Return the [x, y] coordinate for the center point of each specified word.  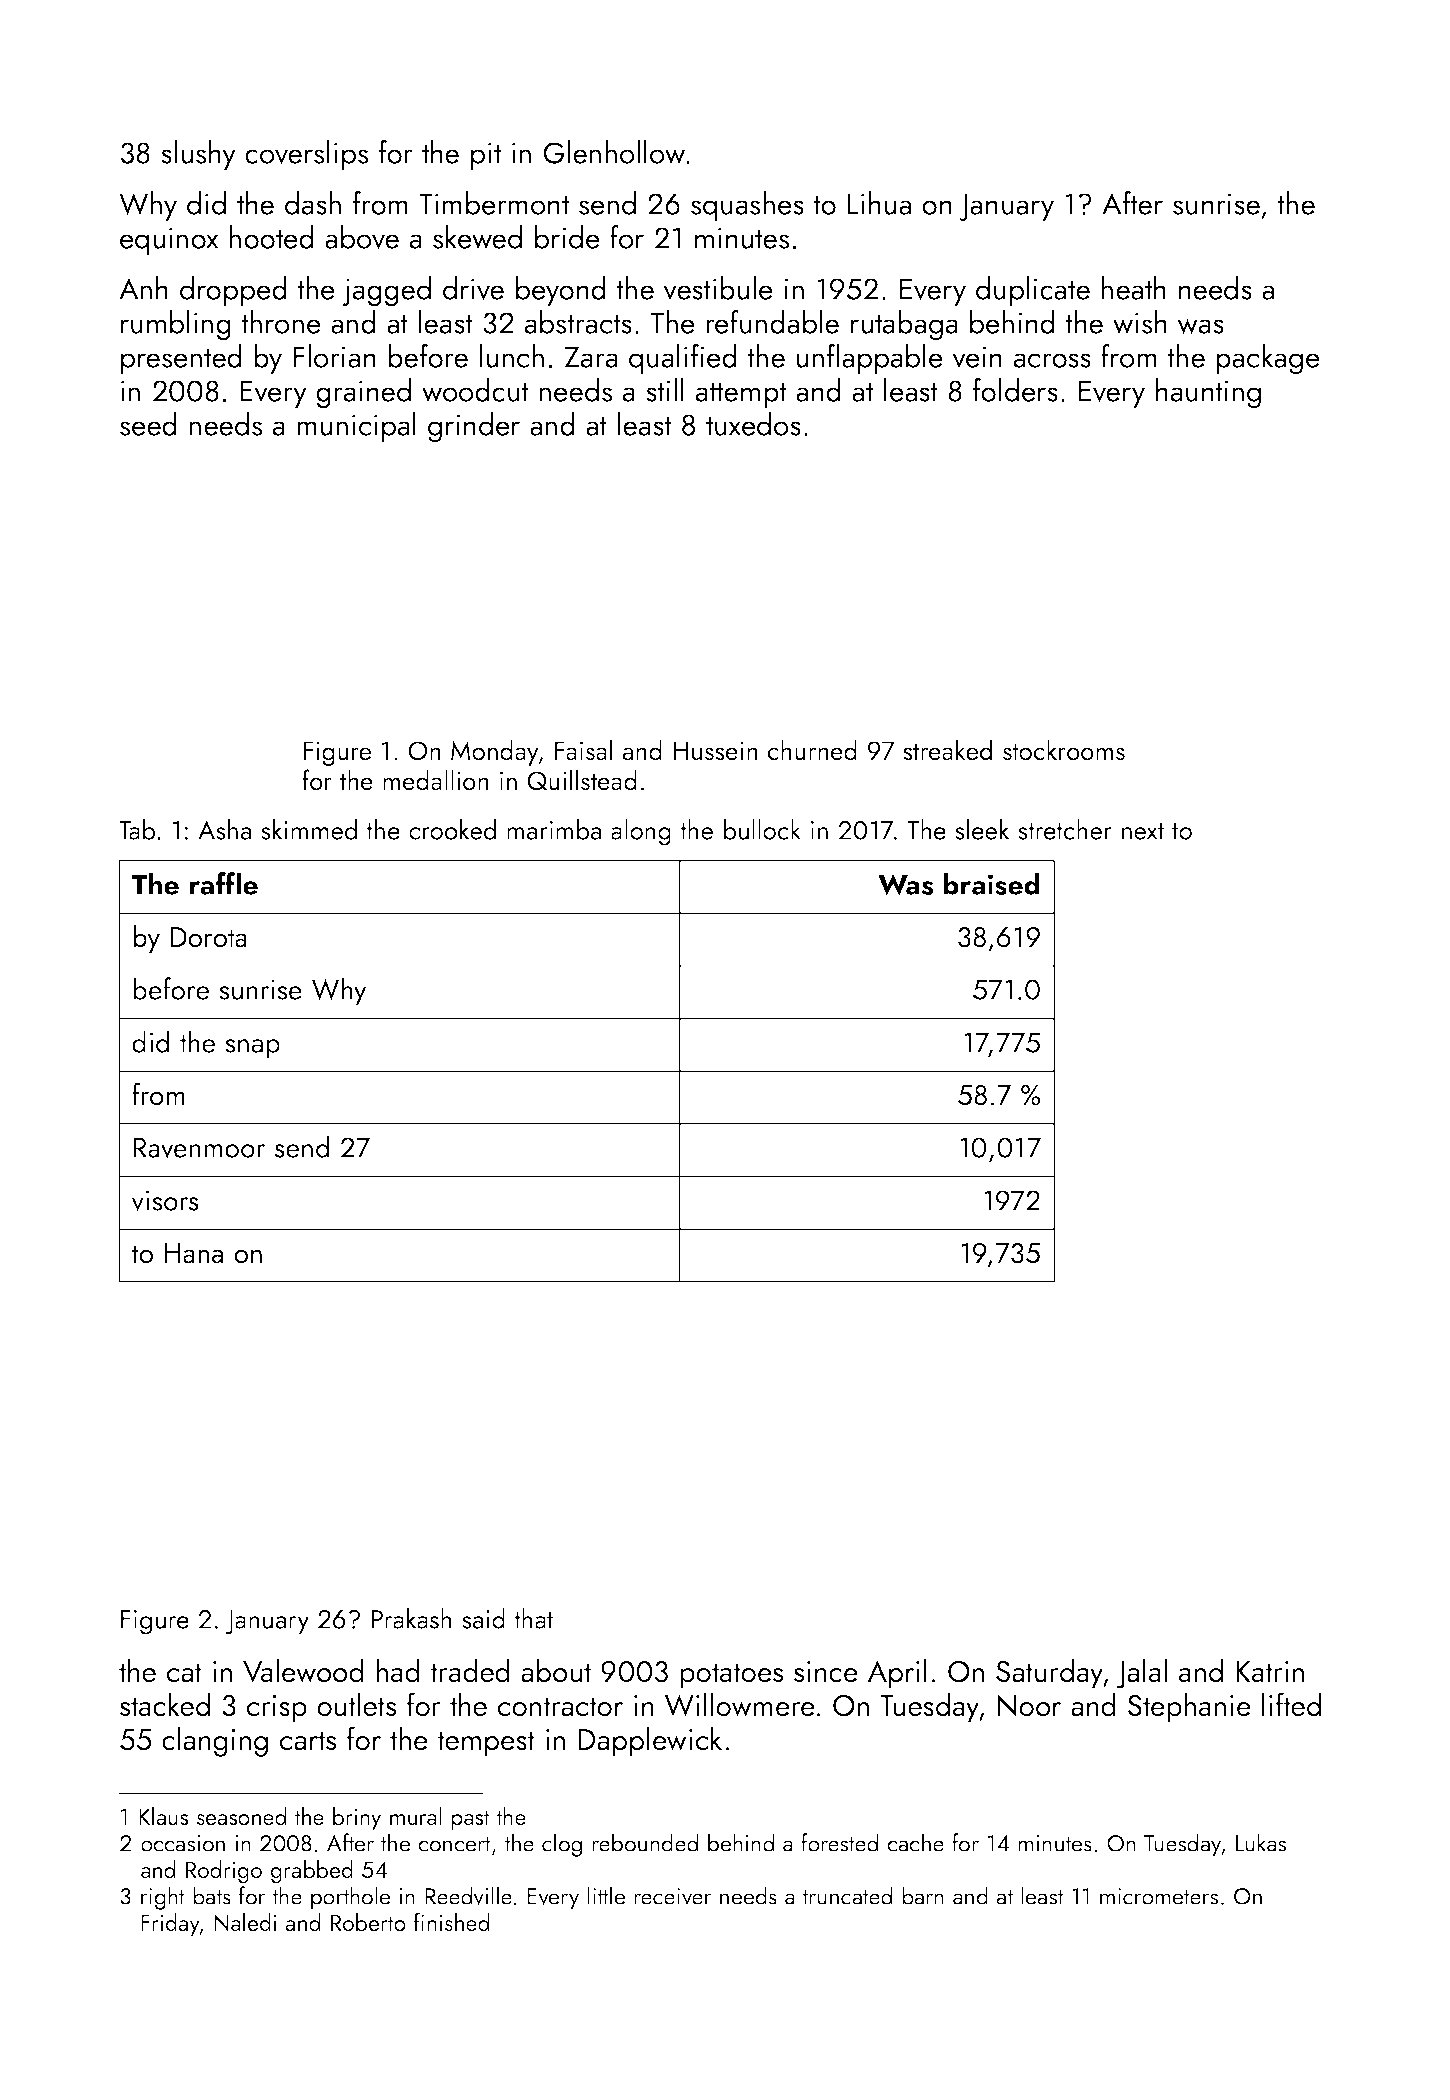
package [1268, 359]
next [1143, 831]
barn [923, 1895]
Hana [194, 1253]
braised [991, 883]
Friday [170, 1924]
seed [148, 424]
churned [812, 750]
